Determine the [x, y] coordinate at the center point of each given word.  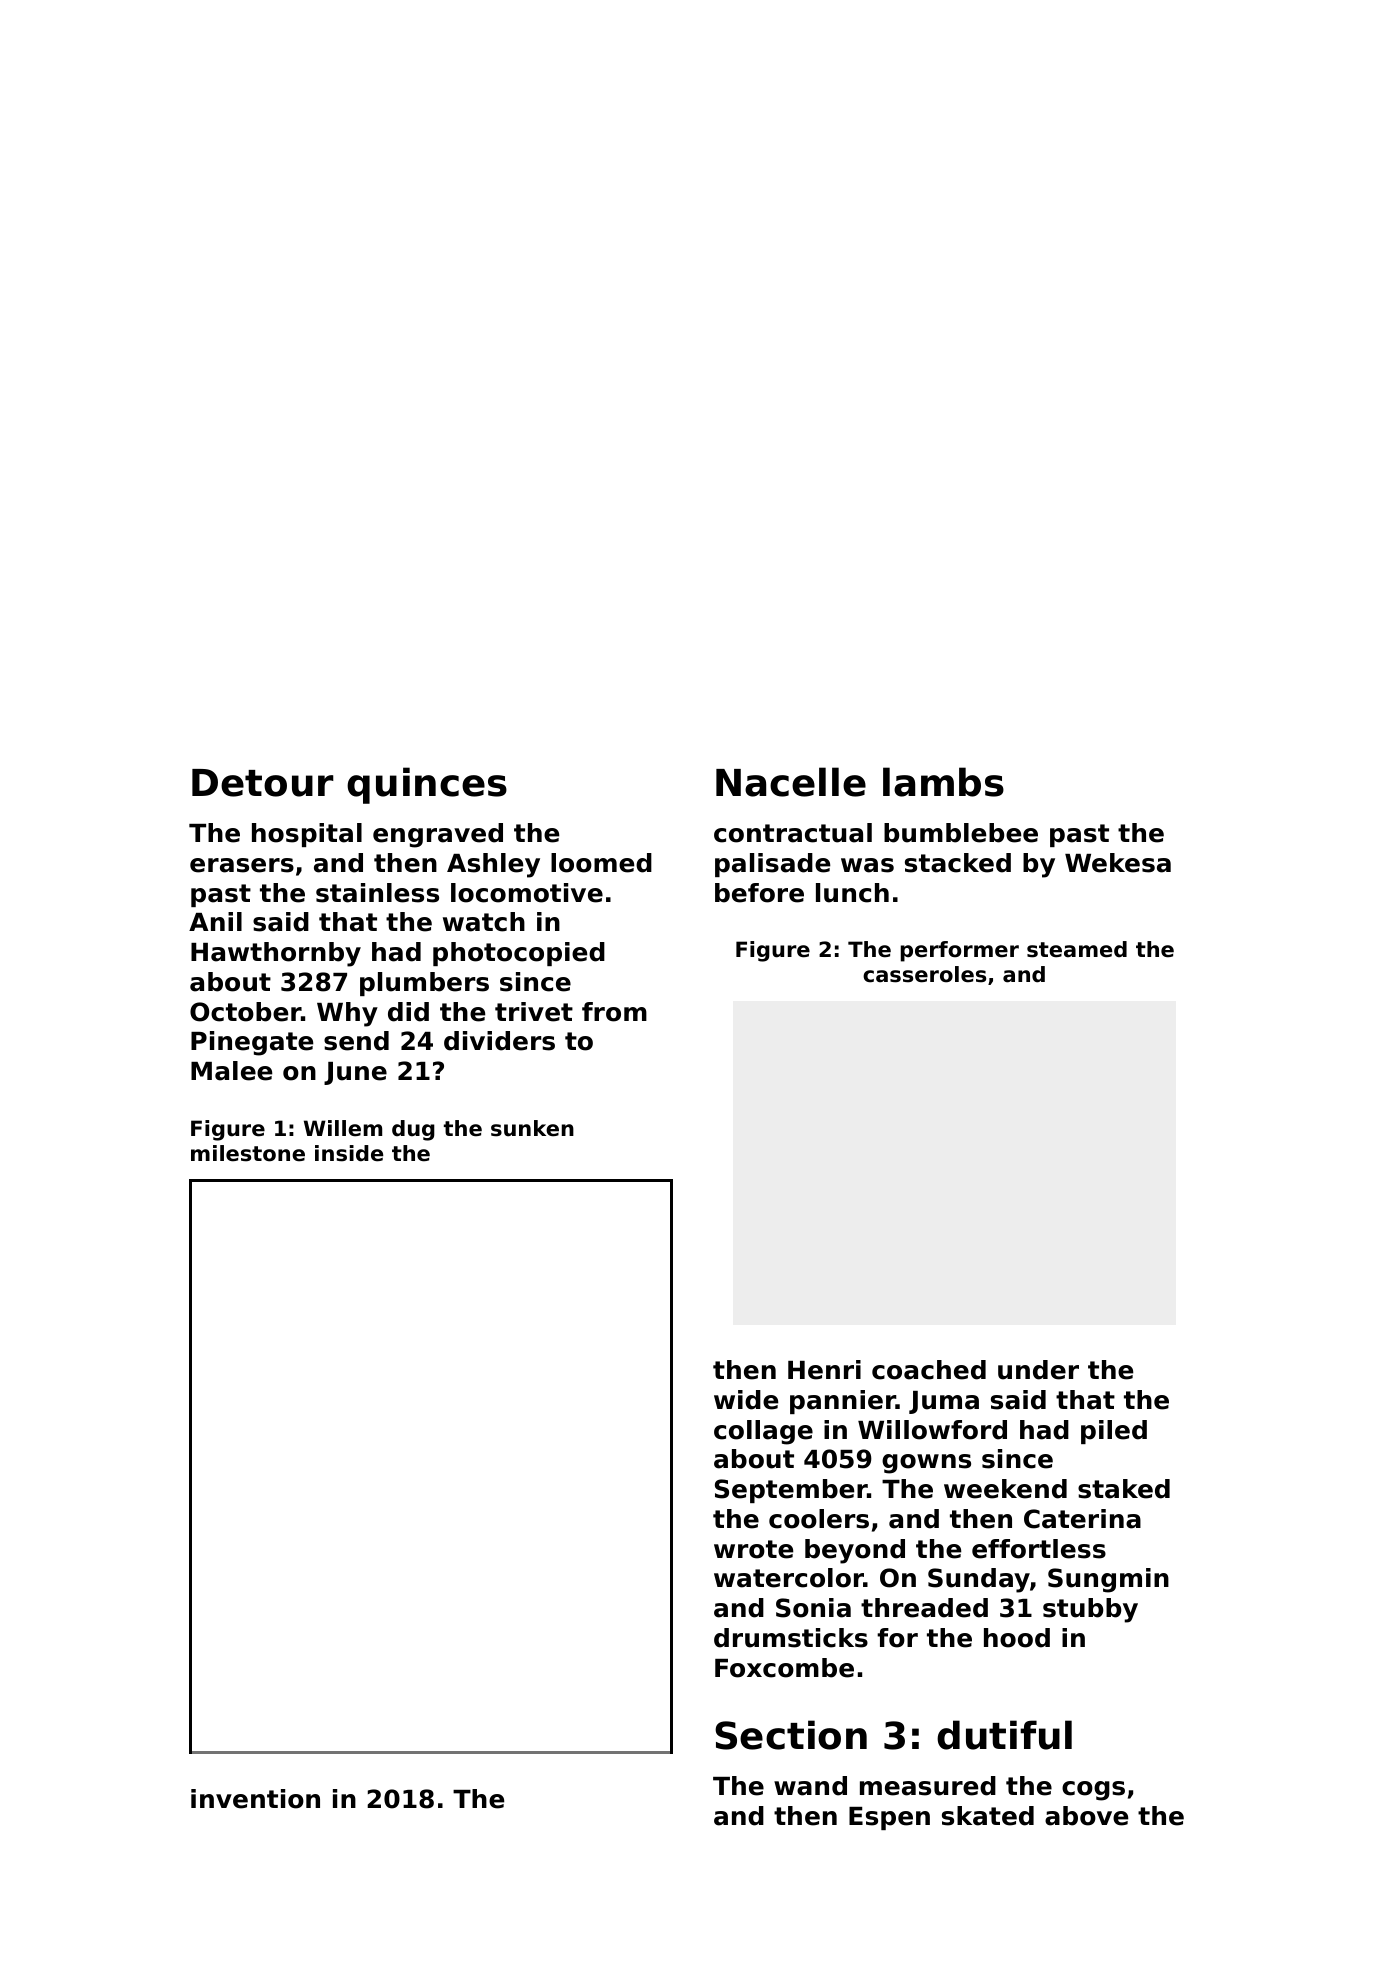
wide [746, 1400]
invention [255, 1799]
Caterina [1082, 1519]
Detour [263, 783]
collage [763, 1432]
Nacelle [791, 782]
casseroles [924, 974]
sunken [532, 1128]
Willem [343, 1128]
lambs [943, 782]
